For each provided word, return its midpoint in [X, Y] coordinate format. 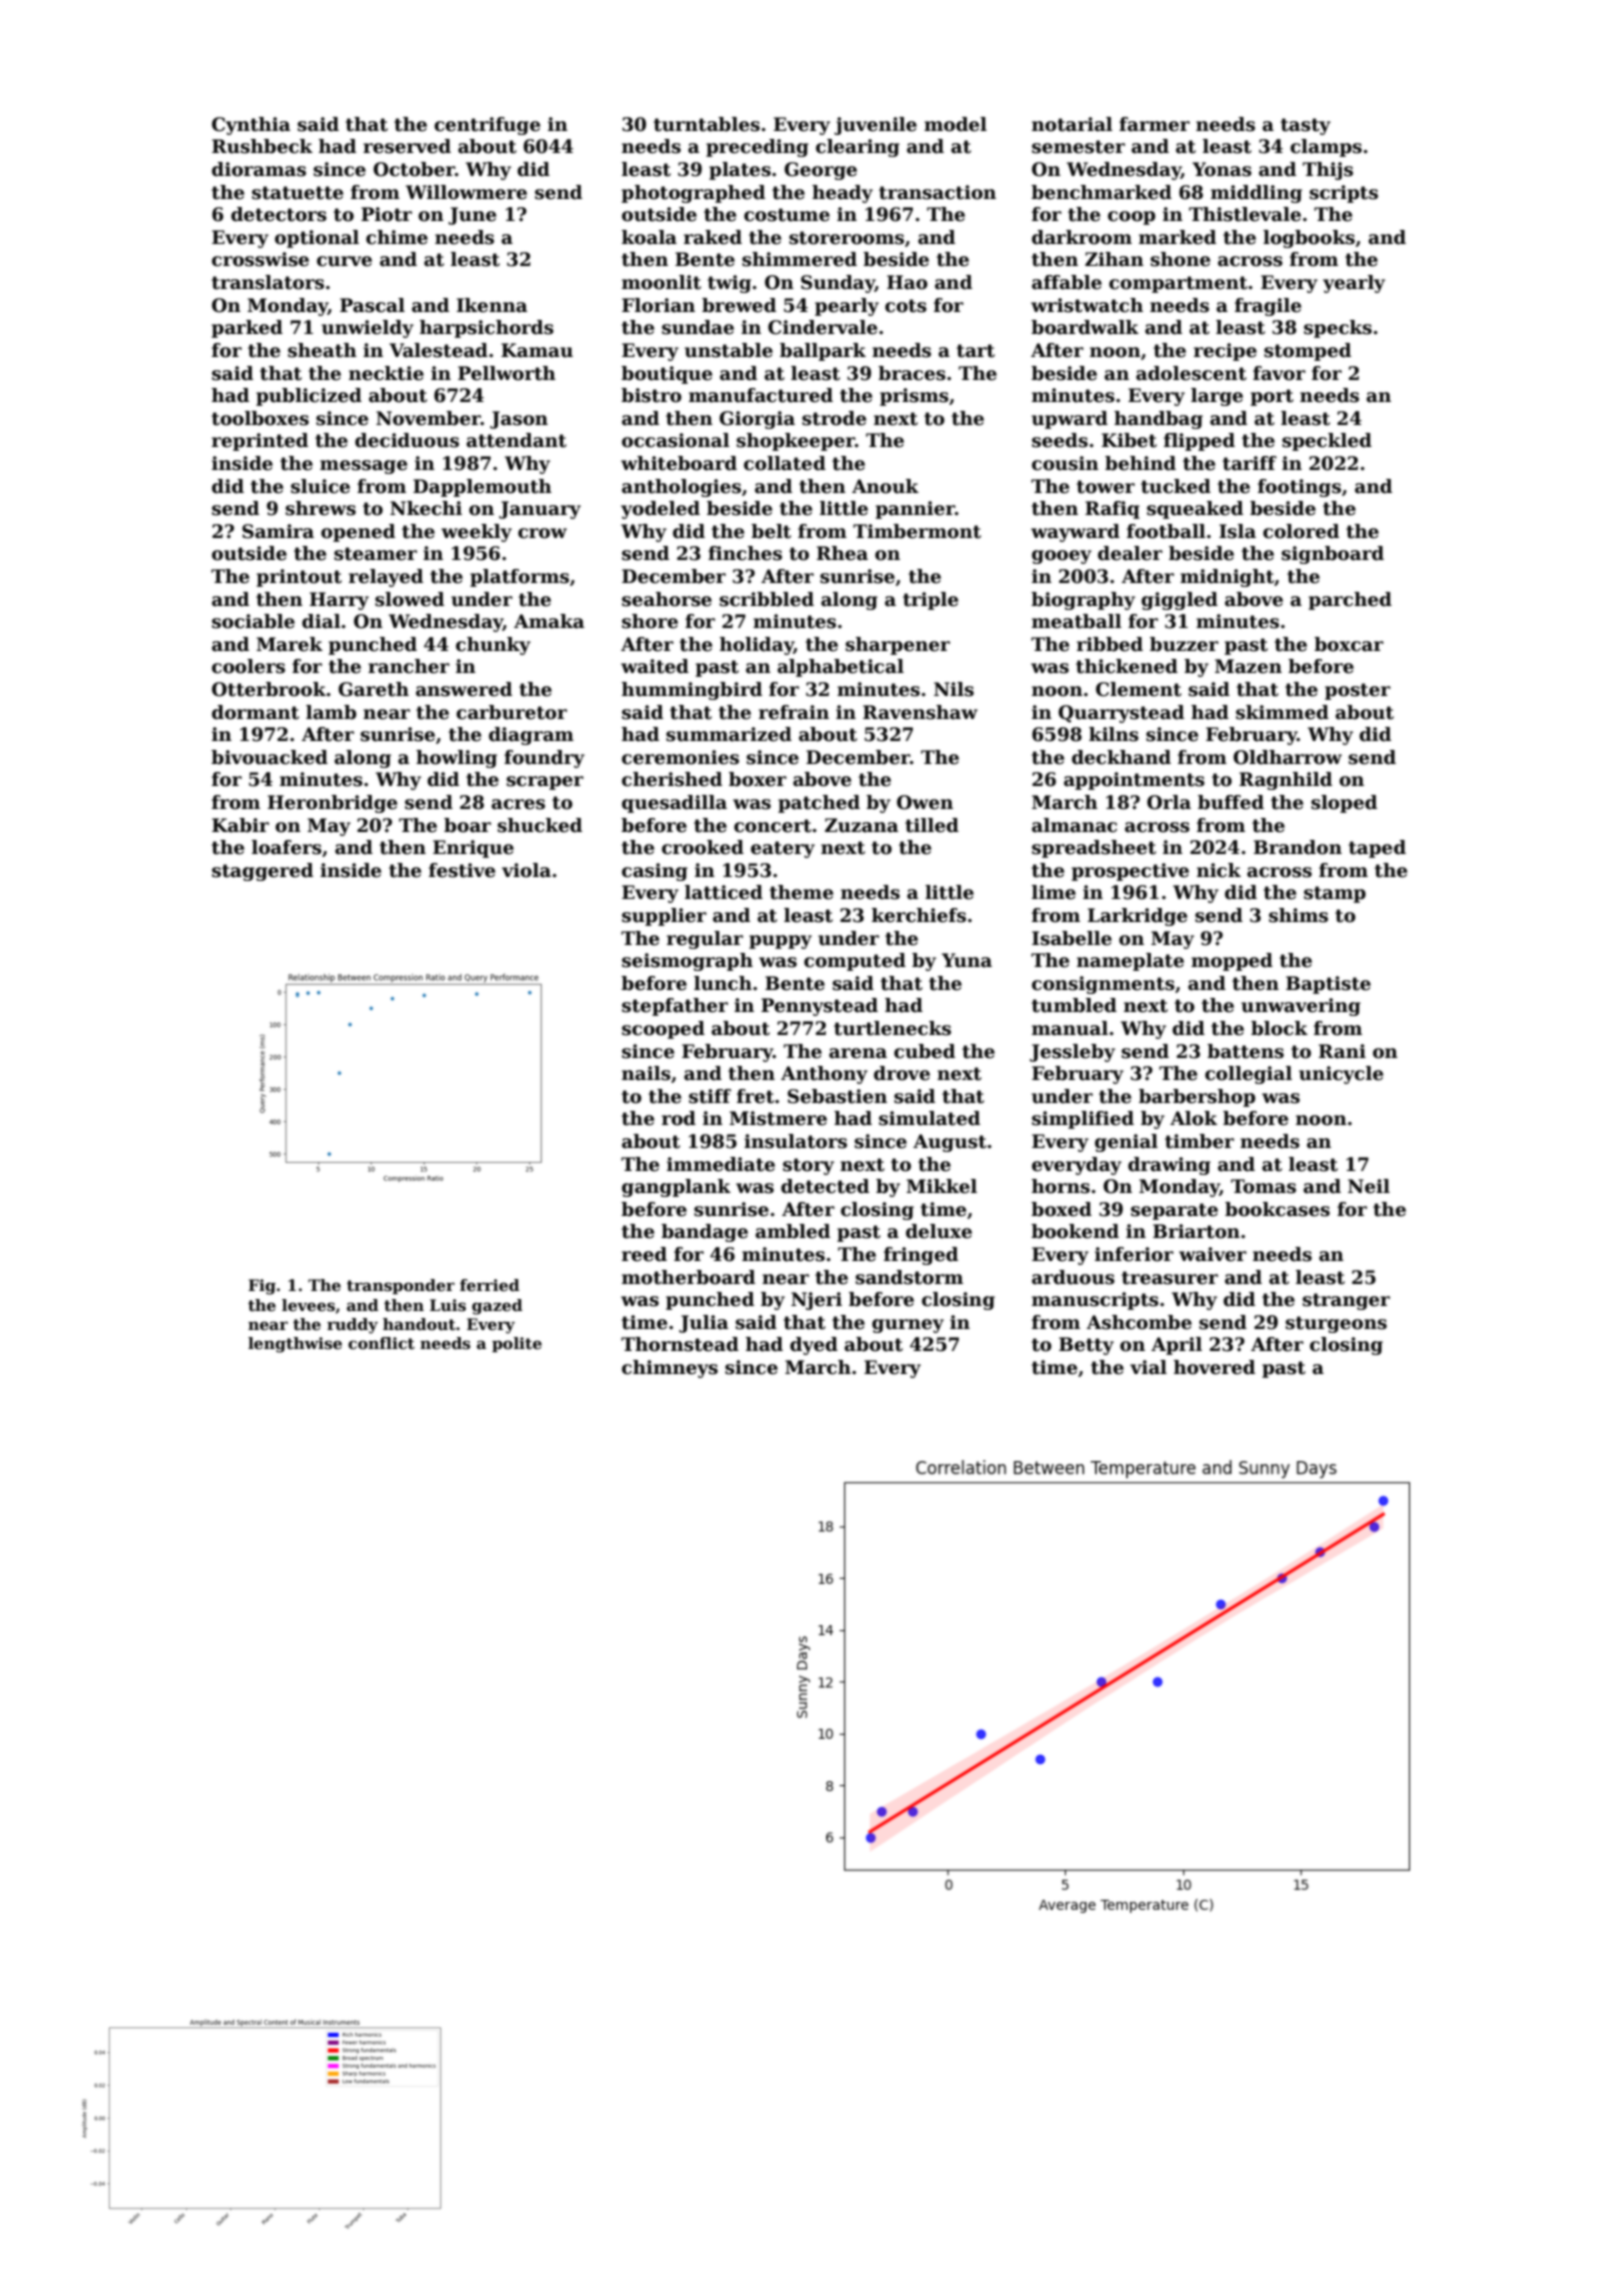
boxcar [1349, 644]
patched [819, 804]
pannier [915, 510]
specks [1338, 329]
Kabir [240, 825]
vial [1148, 1367]
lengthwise [295, 1345]
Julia [704, 1324]
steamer [375, 554]
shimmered [799, 259]
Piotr [386, 214]
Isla [1237, 531]
